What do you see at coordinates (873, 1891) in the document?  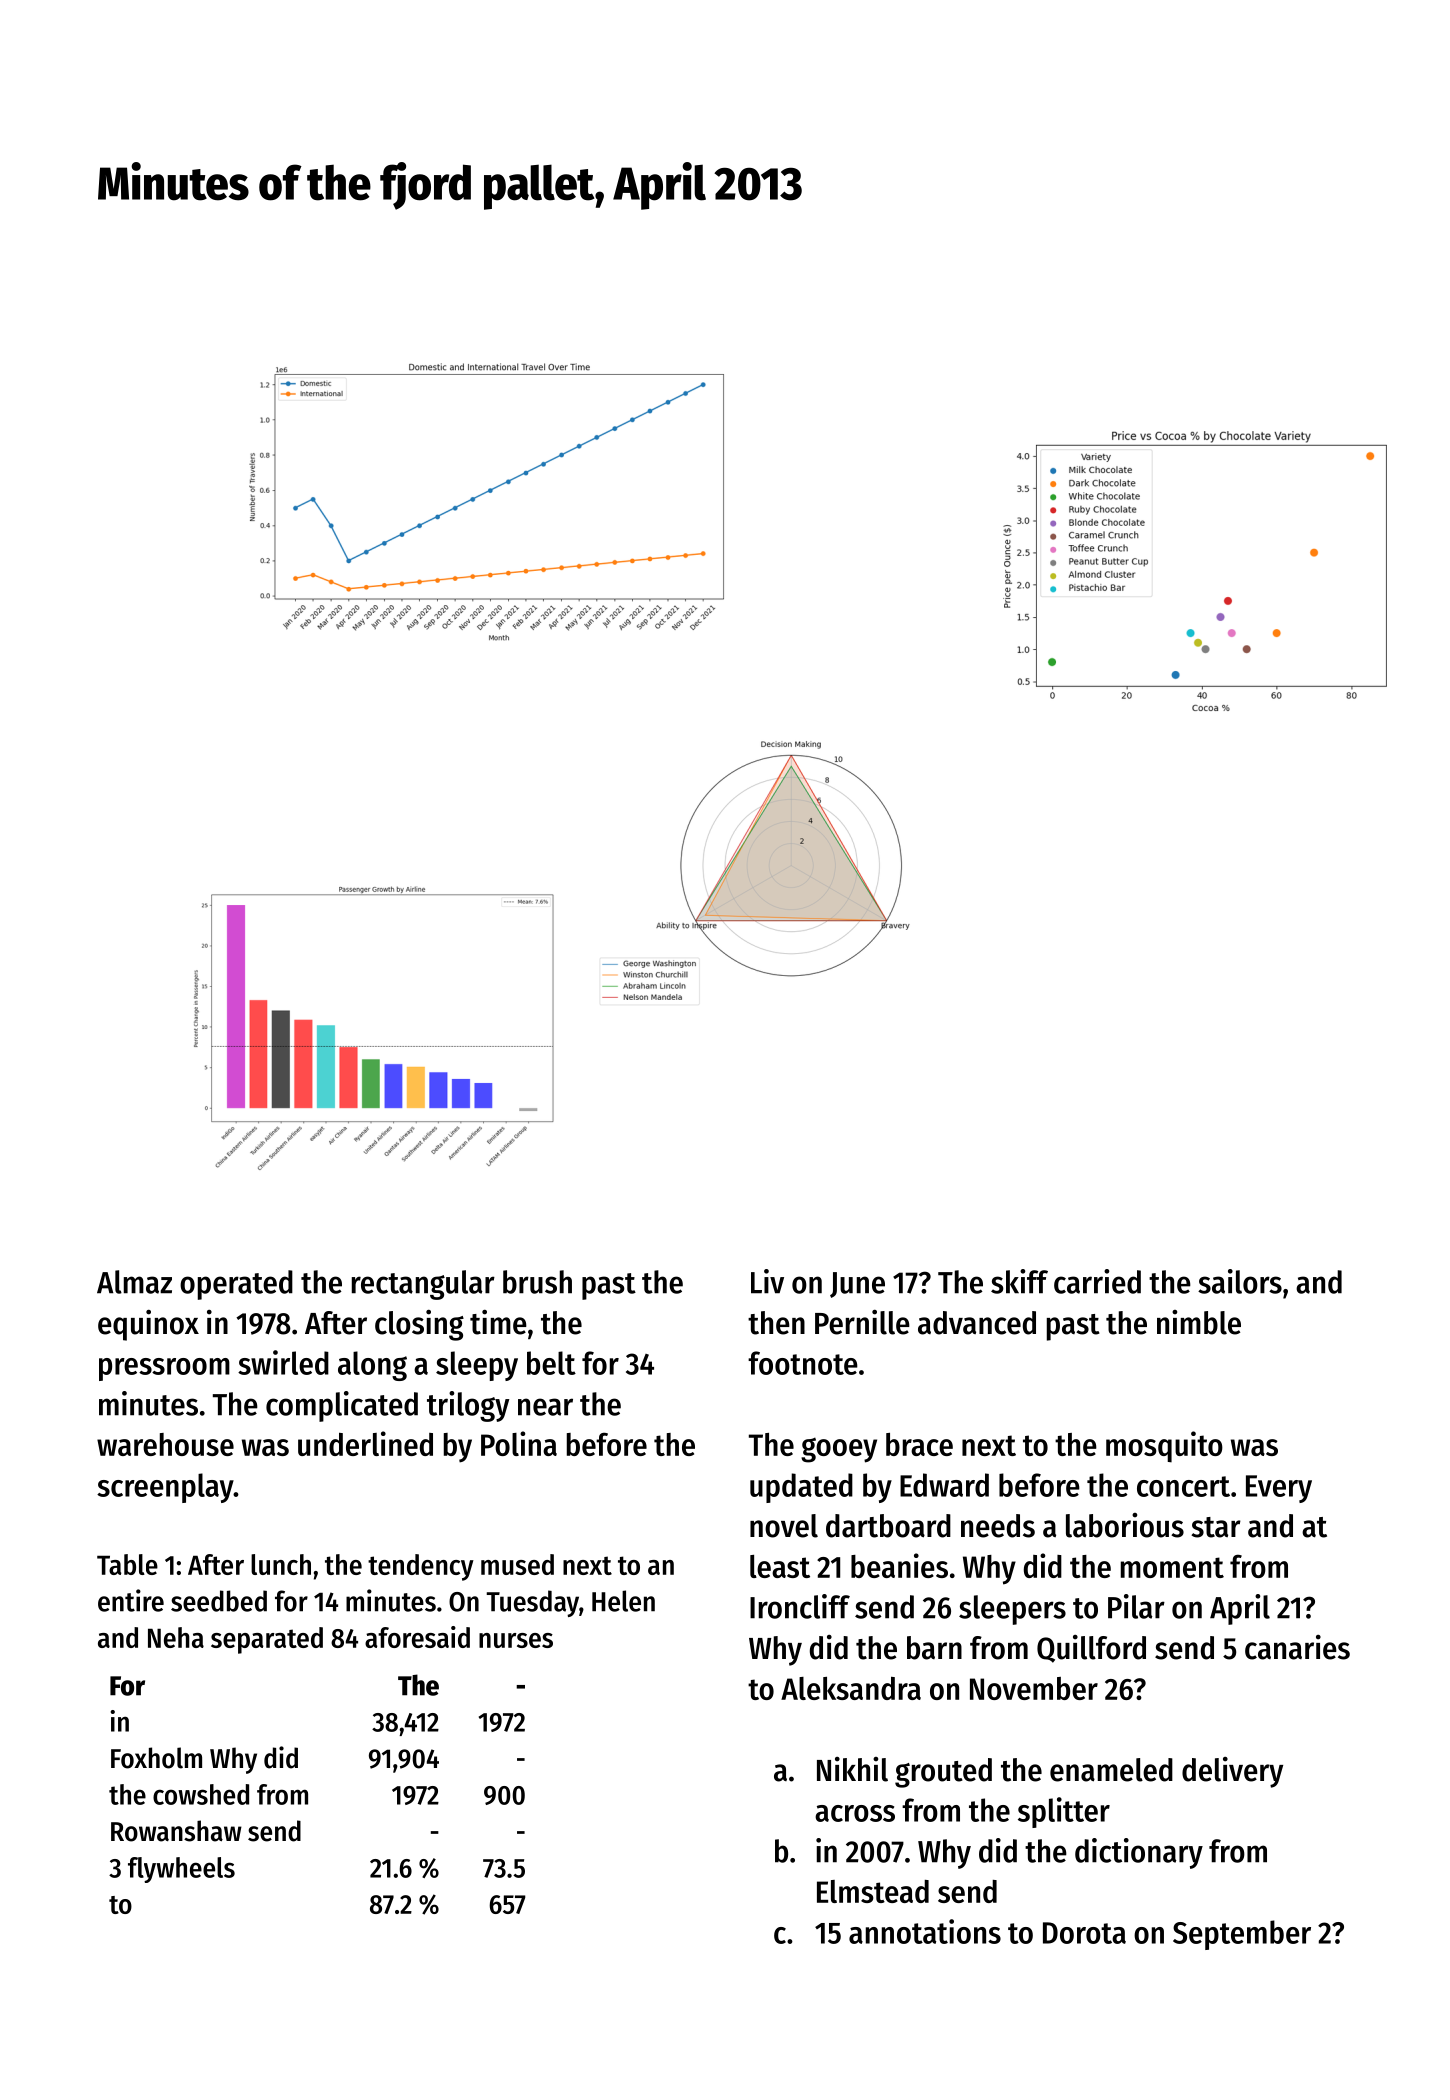 I see `Elmstead` at bounding box center [873, 1891].
